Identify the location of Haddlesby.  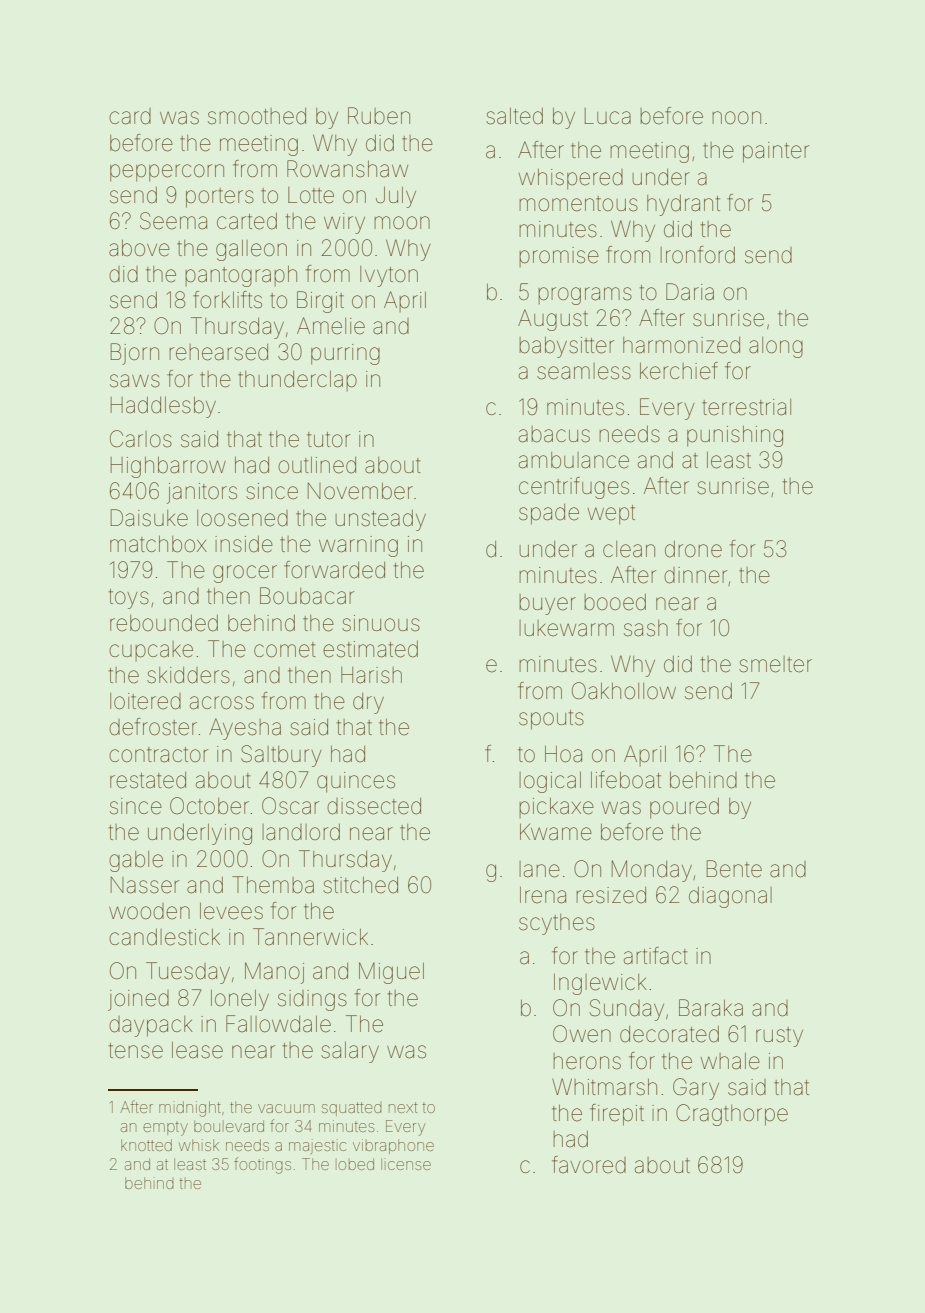
(163, 407).
